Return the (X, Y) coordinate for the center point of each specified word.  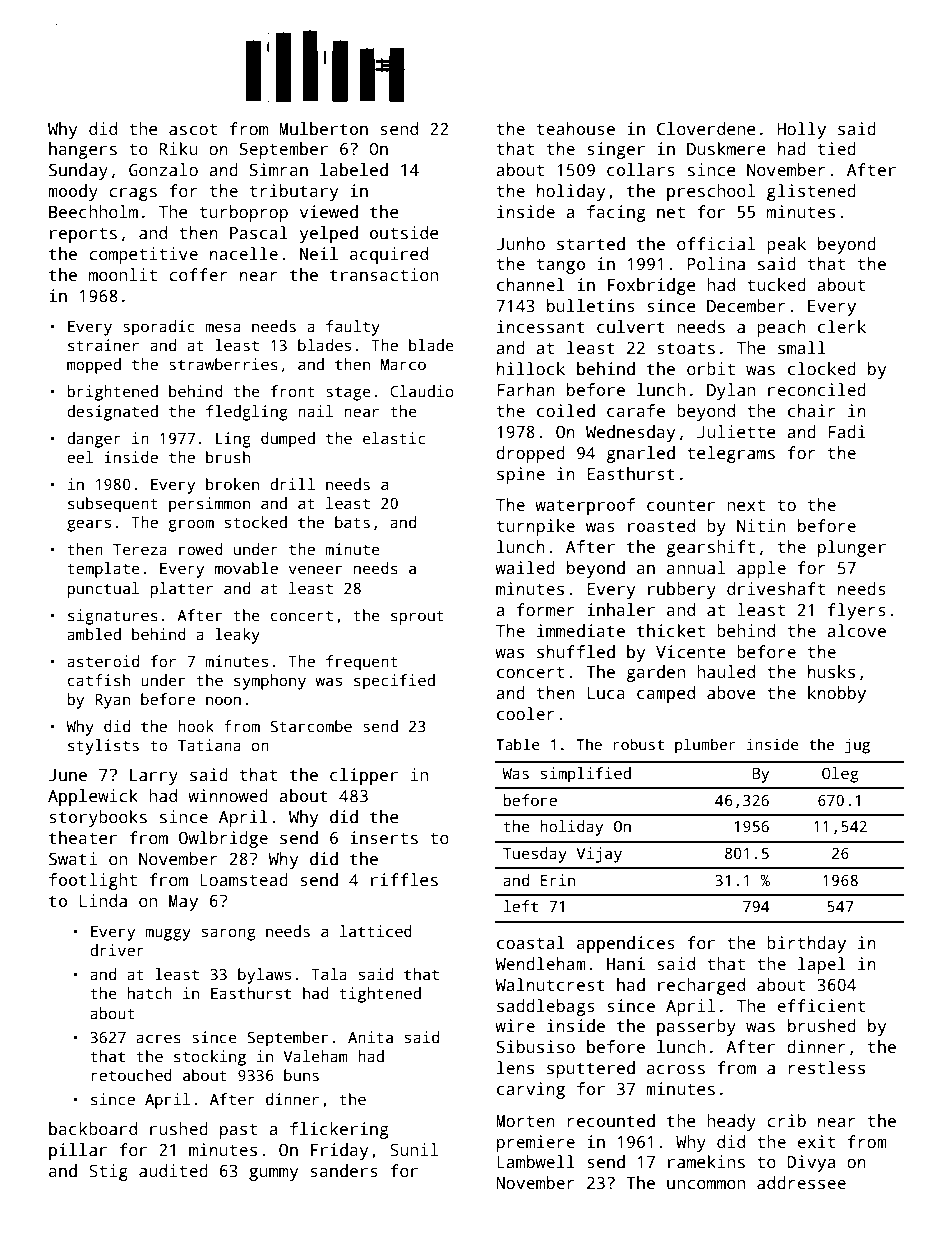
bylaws (264, 976)
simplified (586, 775)
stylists (103, 747)
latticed (376, 931)
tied (837, 149)
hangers (83, 150)
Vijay (599, 855)
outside (404, 233)
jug (857, 746)
